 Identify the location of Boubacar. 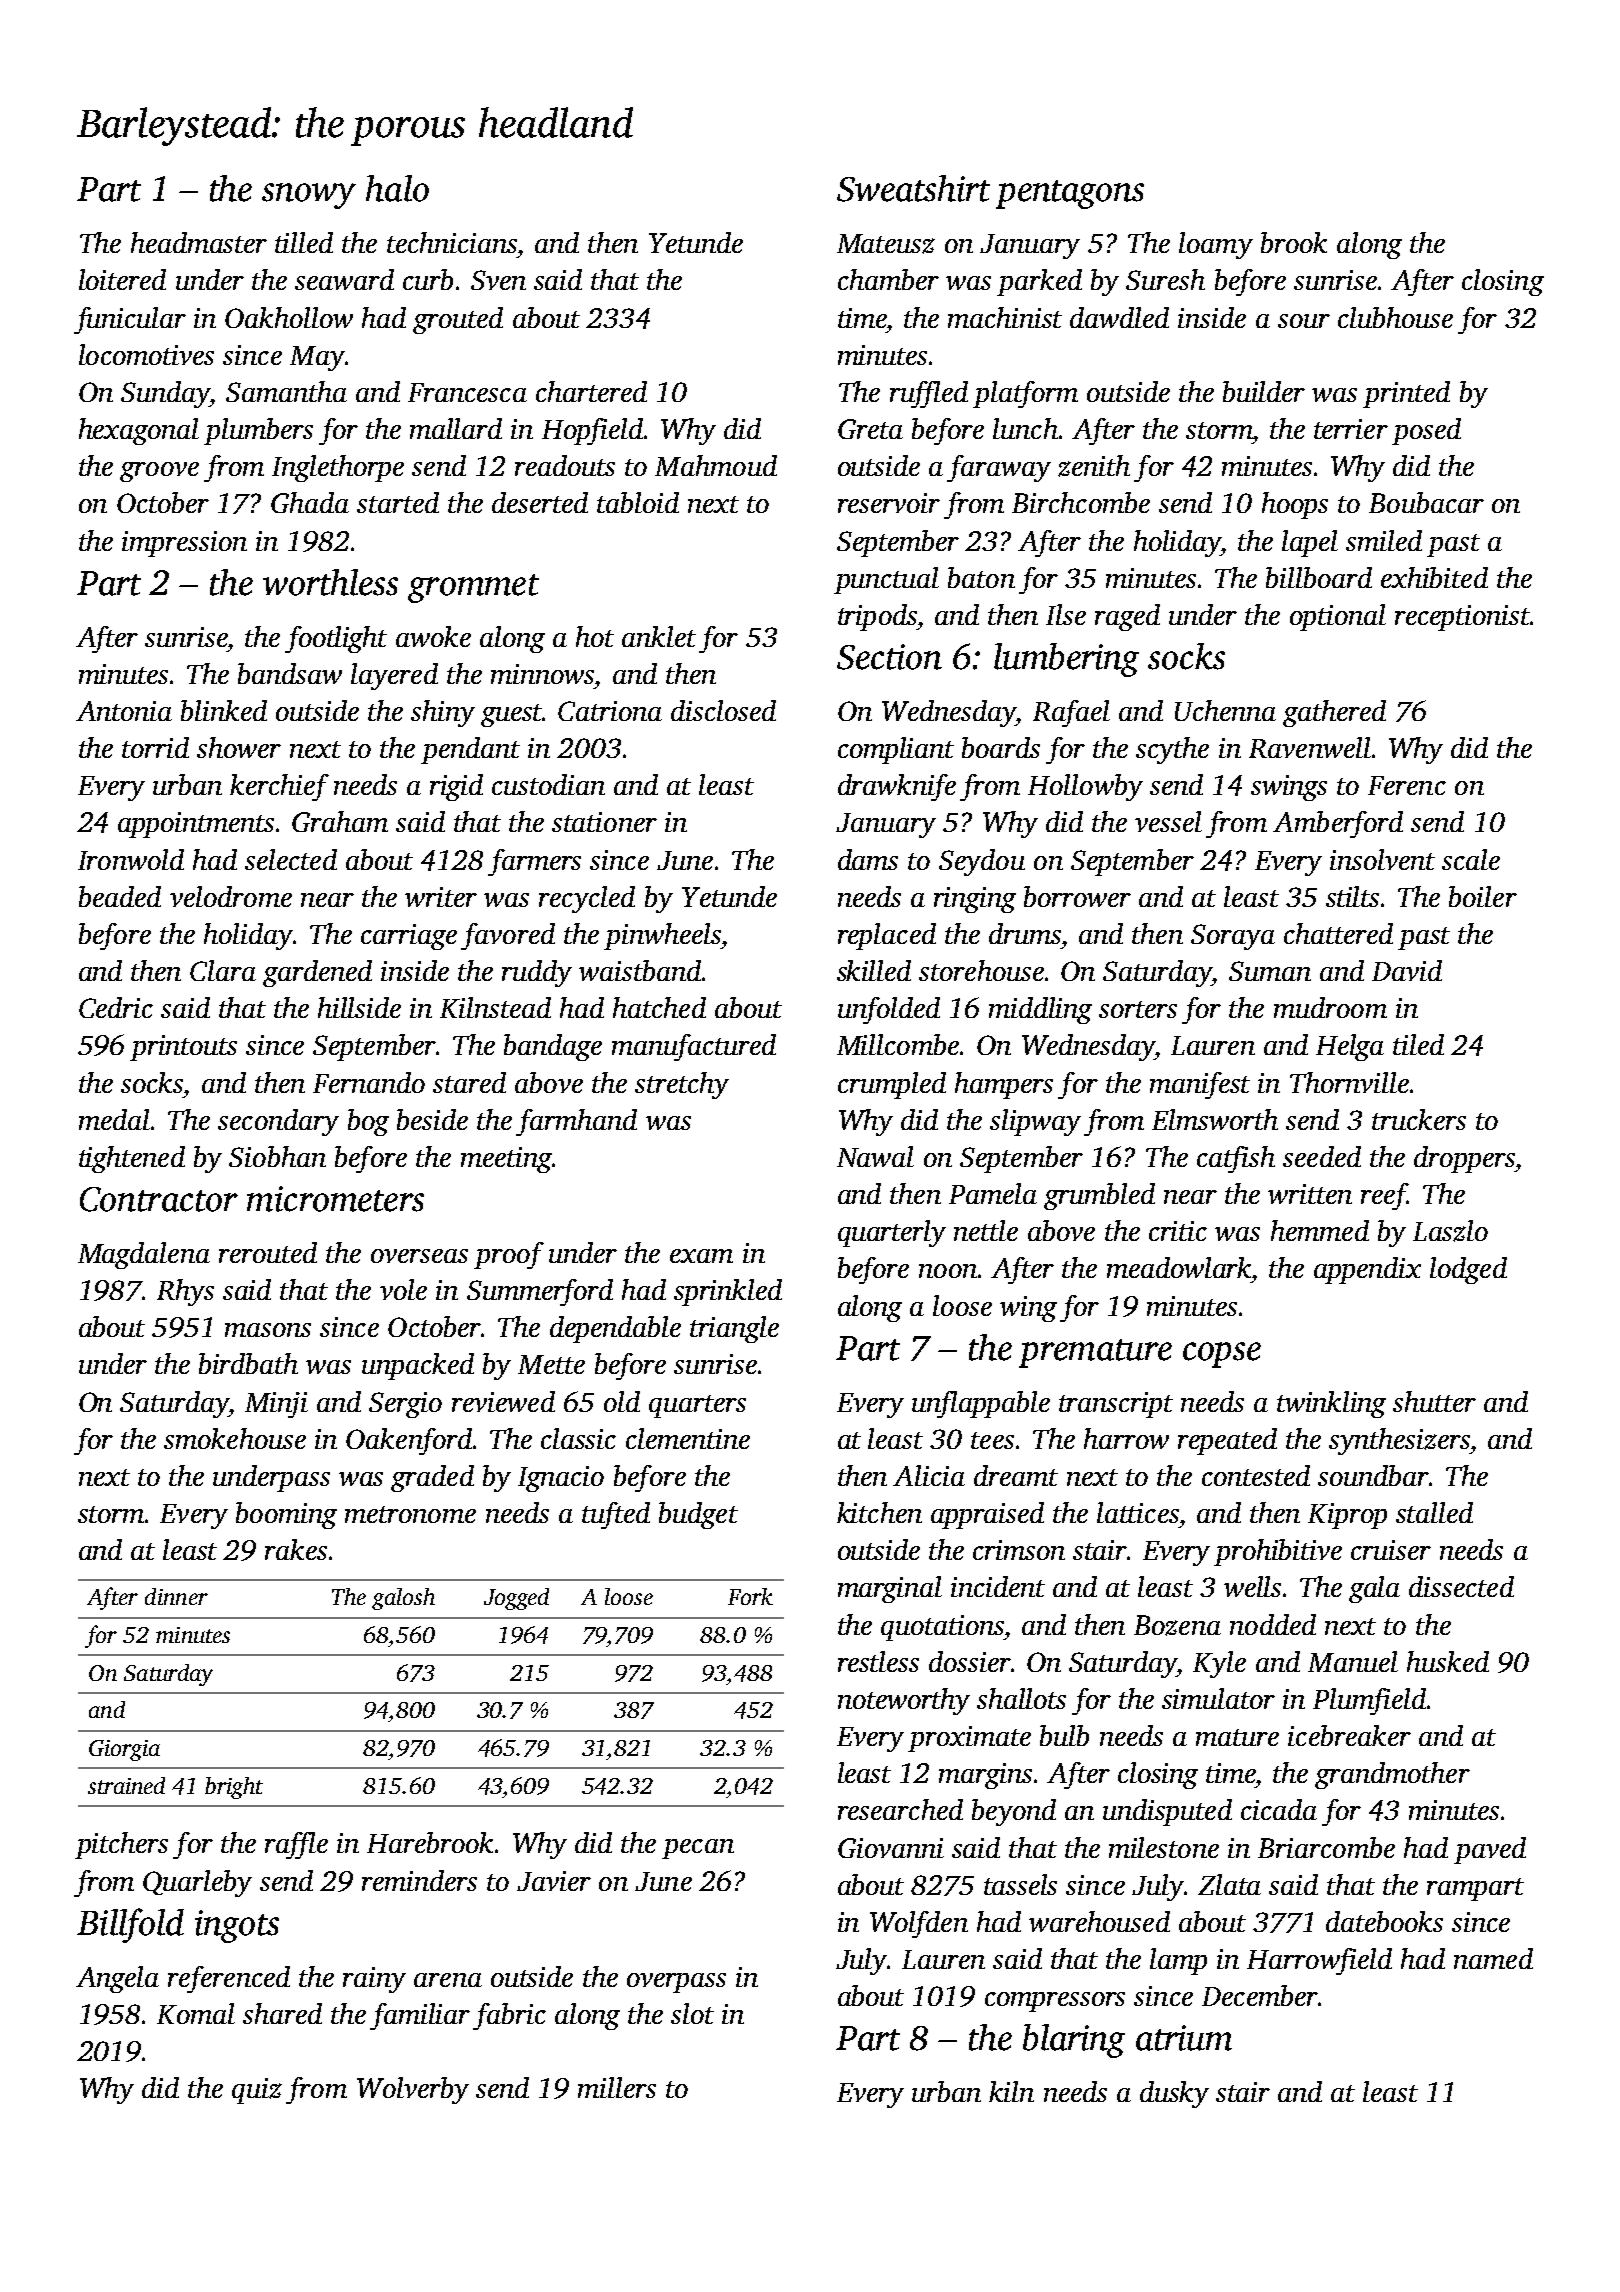
(1426, 502).
